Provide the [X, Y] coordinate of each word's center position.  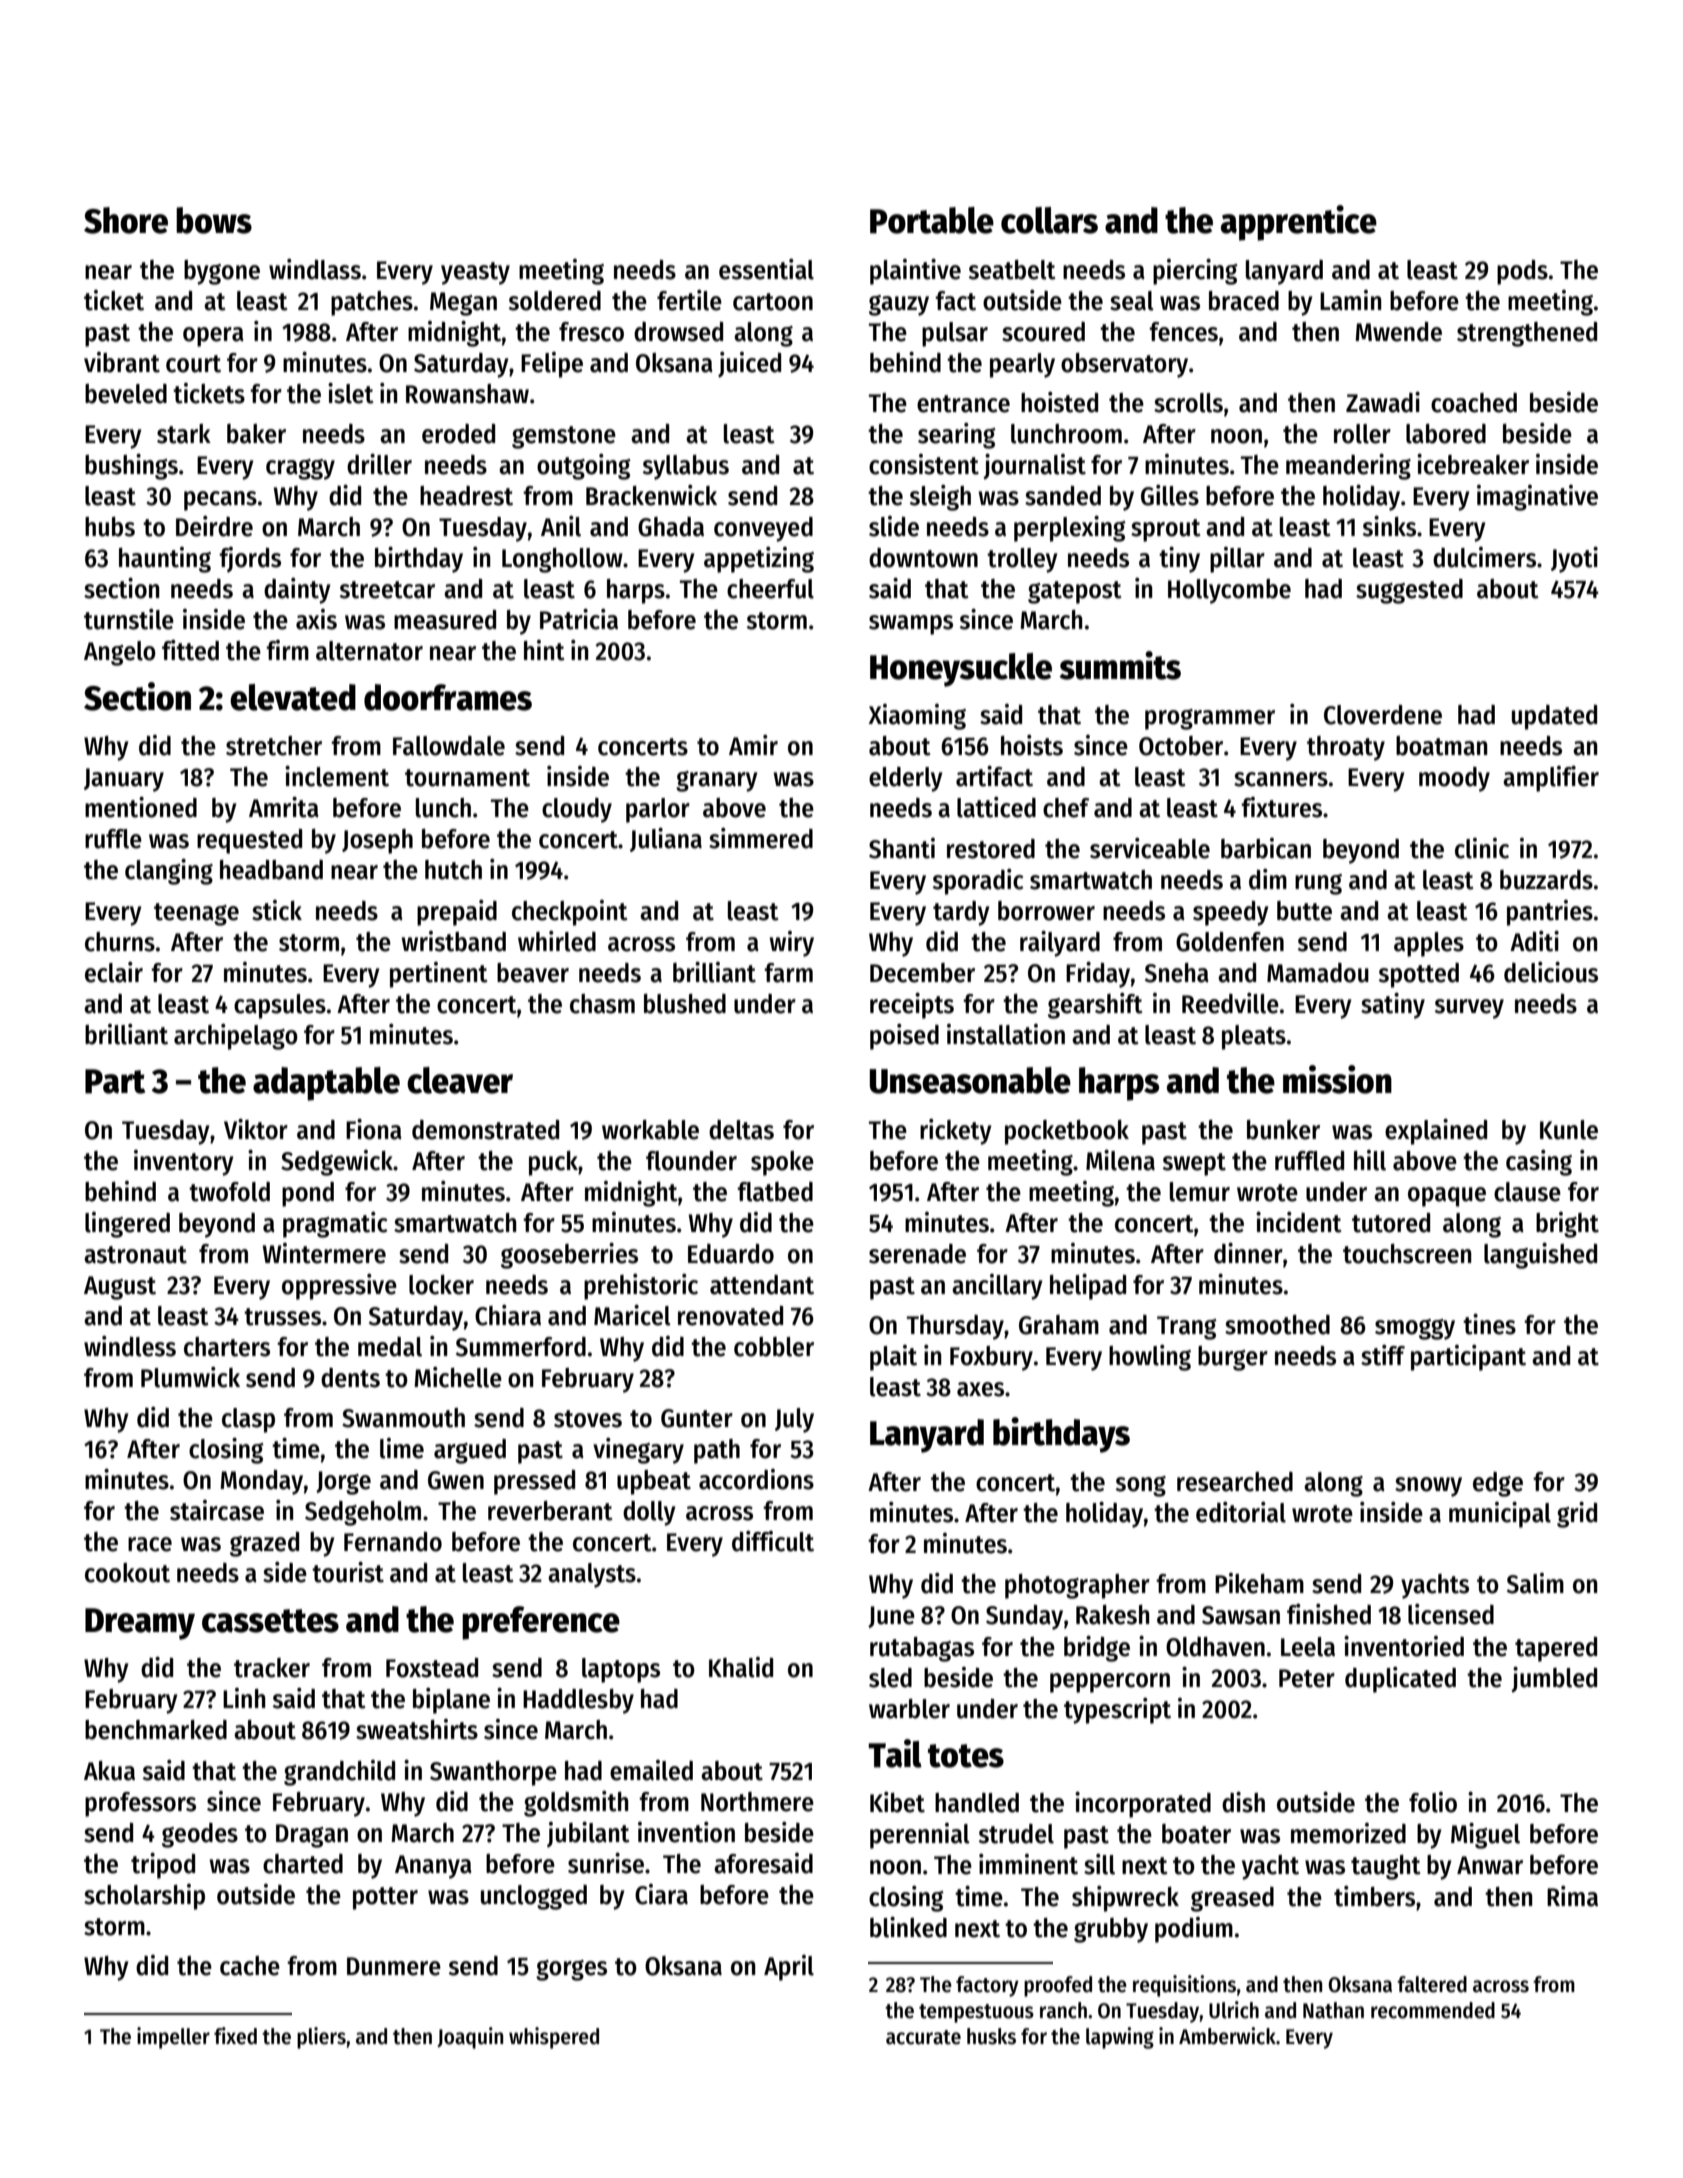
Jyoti [1574, 560]
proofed [1058, 1986]
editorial [1241, 1512]
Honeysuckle [961, 670]
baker [256, 434]
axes [980, 1389]
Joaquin [470, 2038]
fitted [190, 650]
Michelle [458, 1377]
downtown [923, 558]
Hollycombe [1229, 591]
